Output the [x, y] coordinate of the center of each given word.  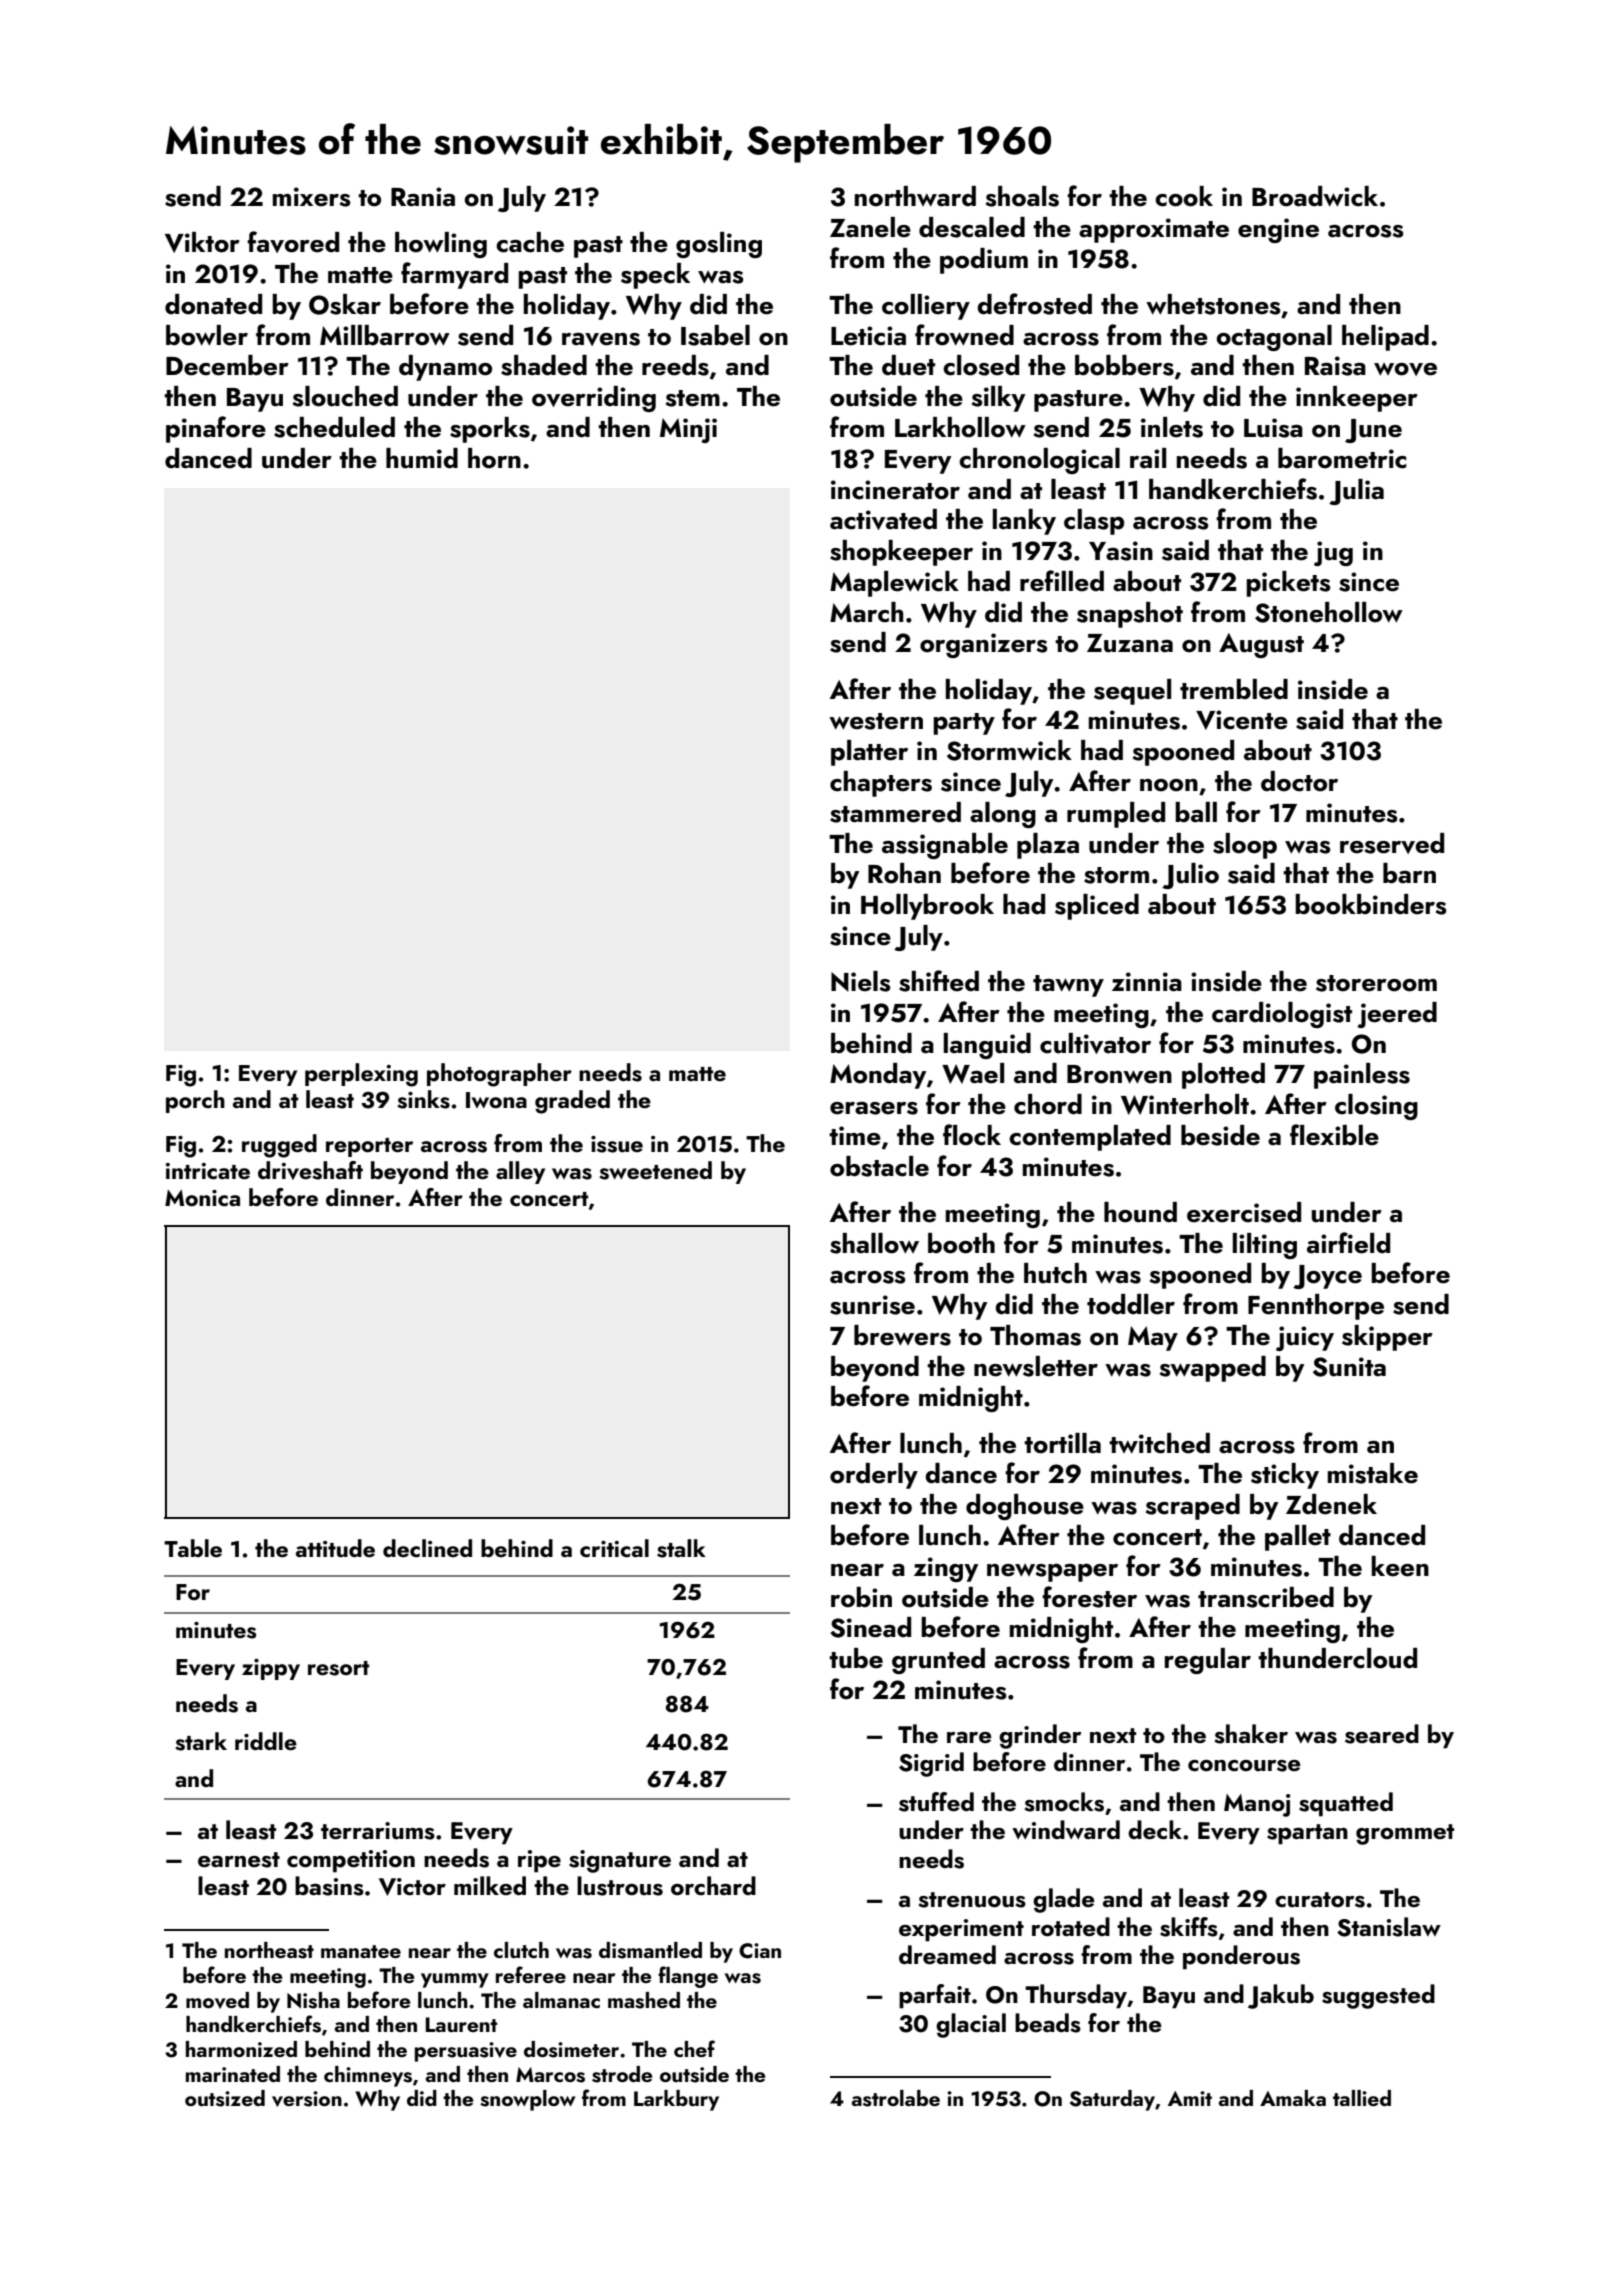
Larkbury [676, 2100]
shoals [1022, 196]
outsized [225, 2098]
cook [1184, 196]
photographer [499, 1075]
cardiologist [1282, 1015]
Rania [423, 197]
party [964, 724]
